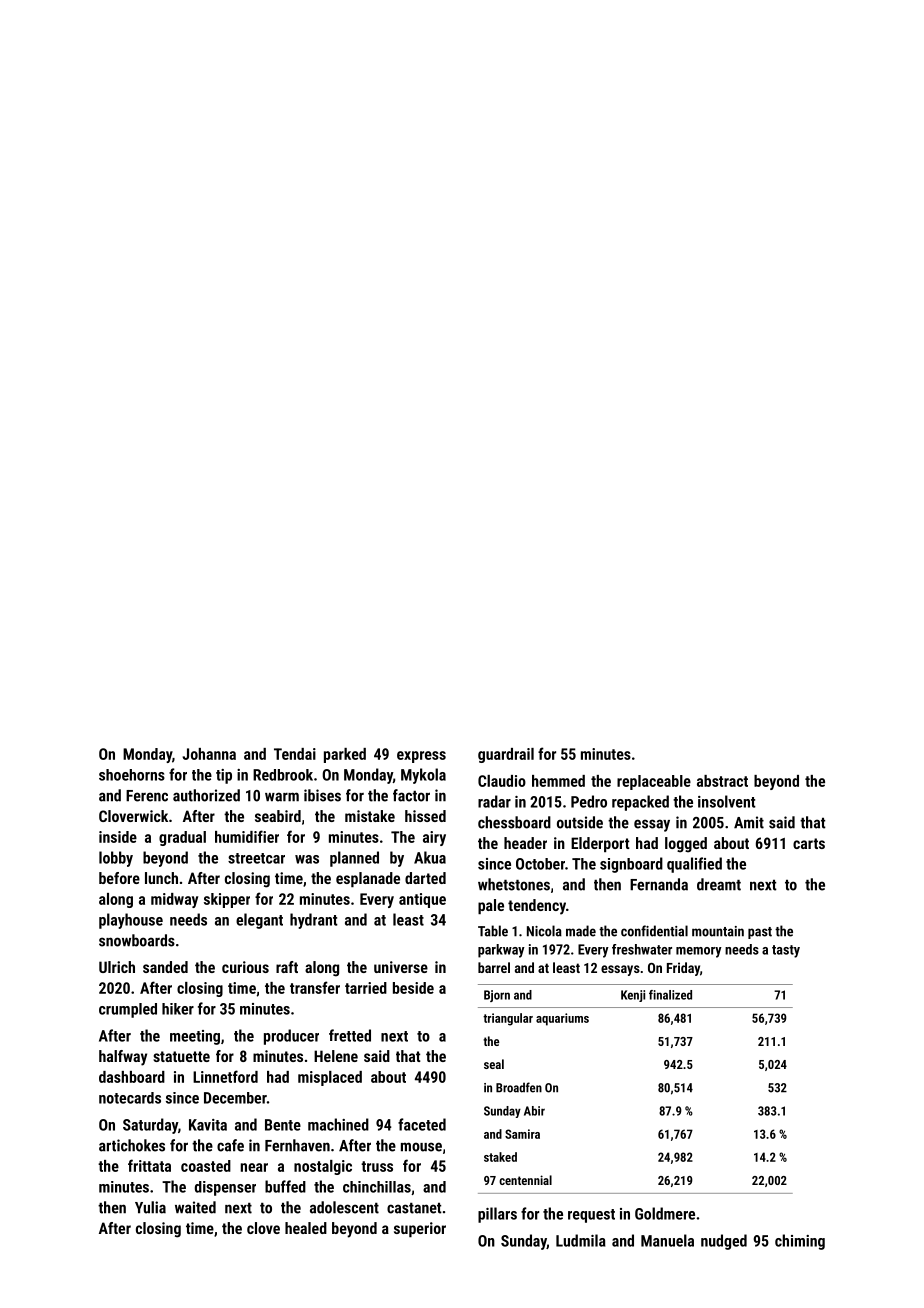 The width and height of the page is (924, 1308). I want to click on memory, so click(699, 952).
